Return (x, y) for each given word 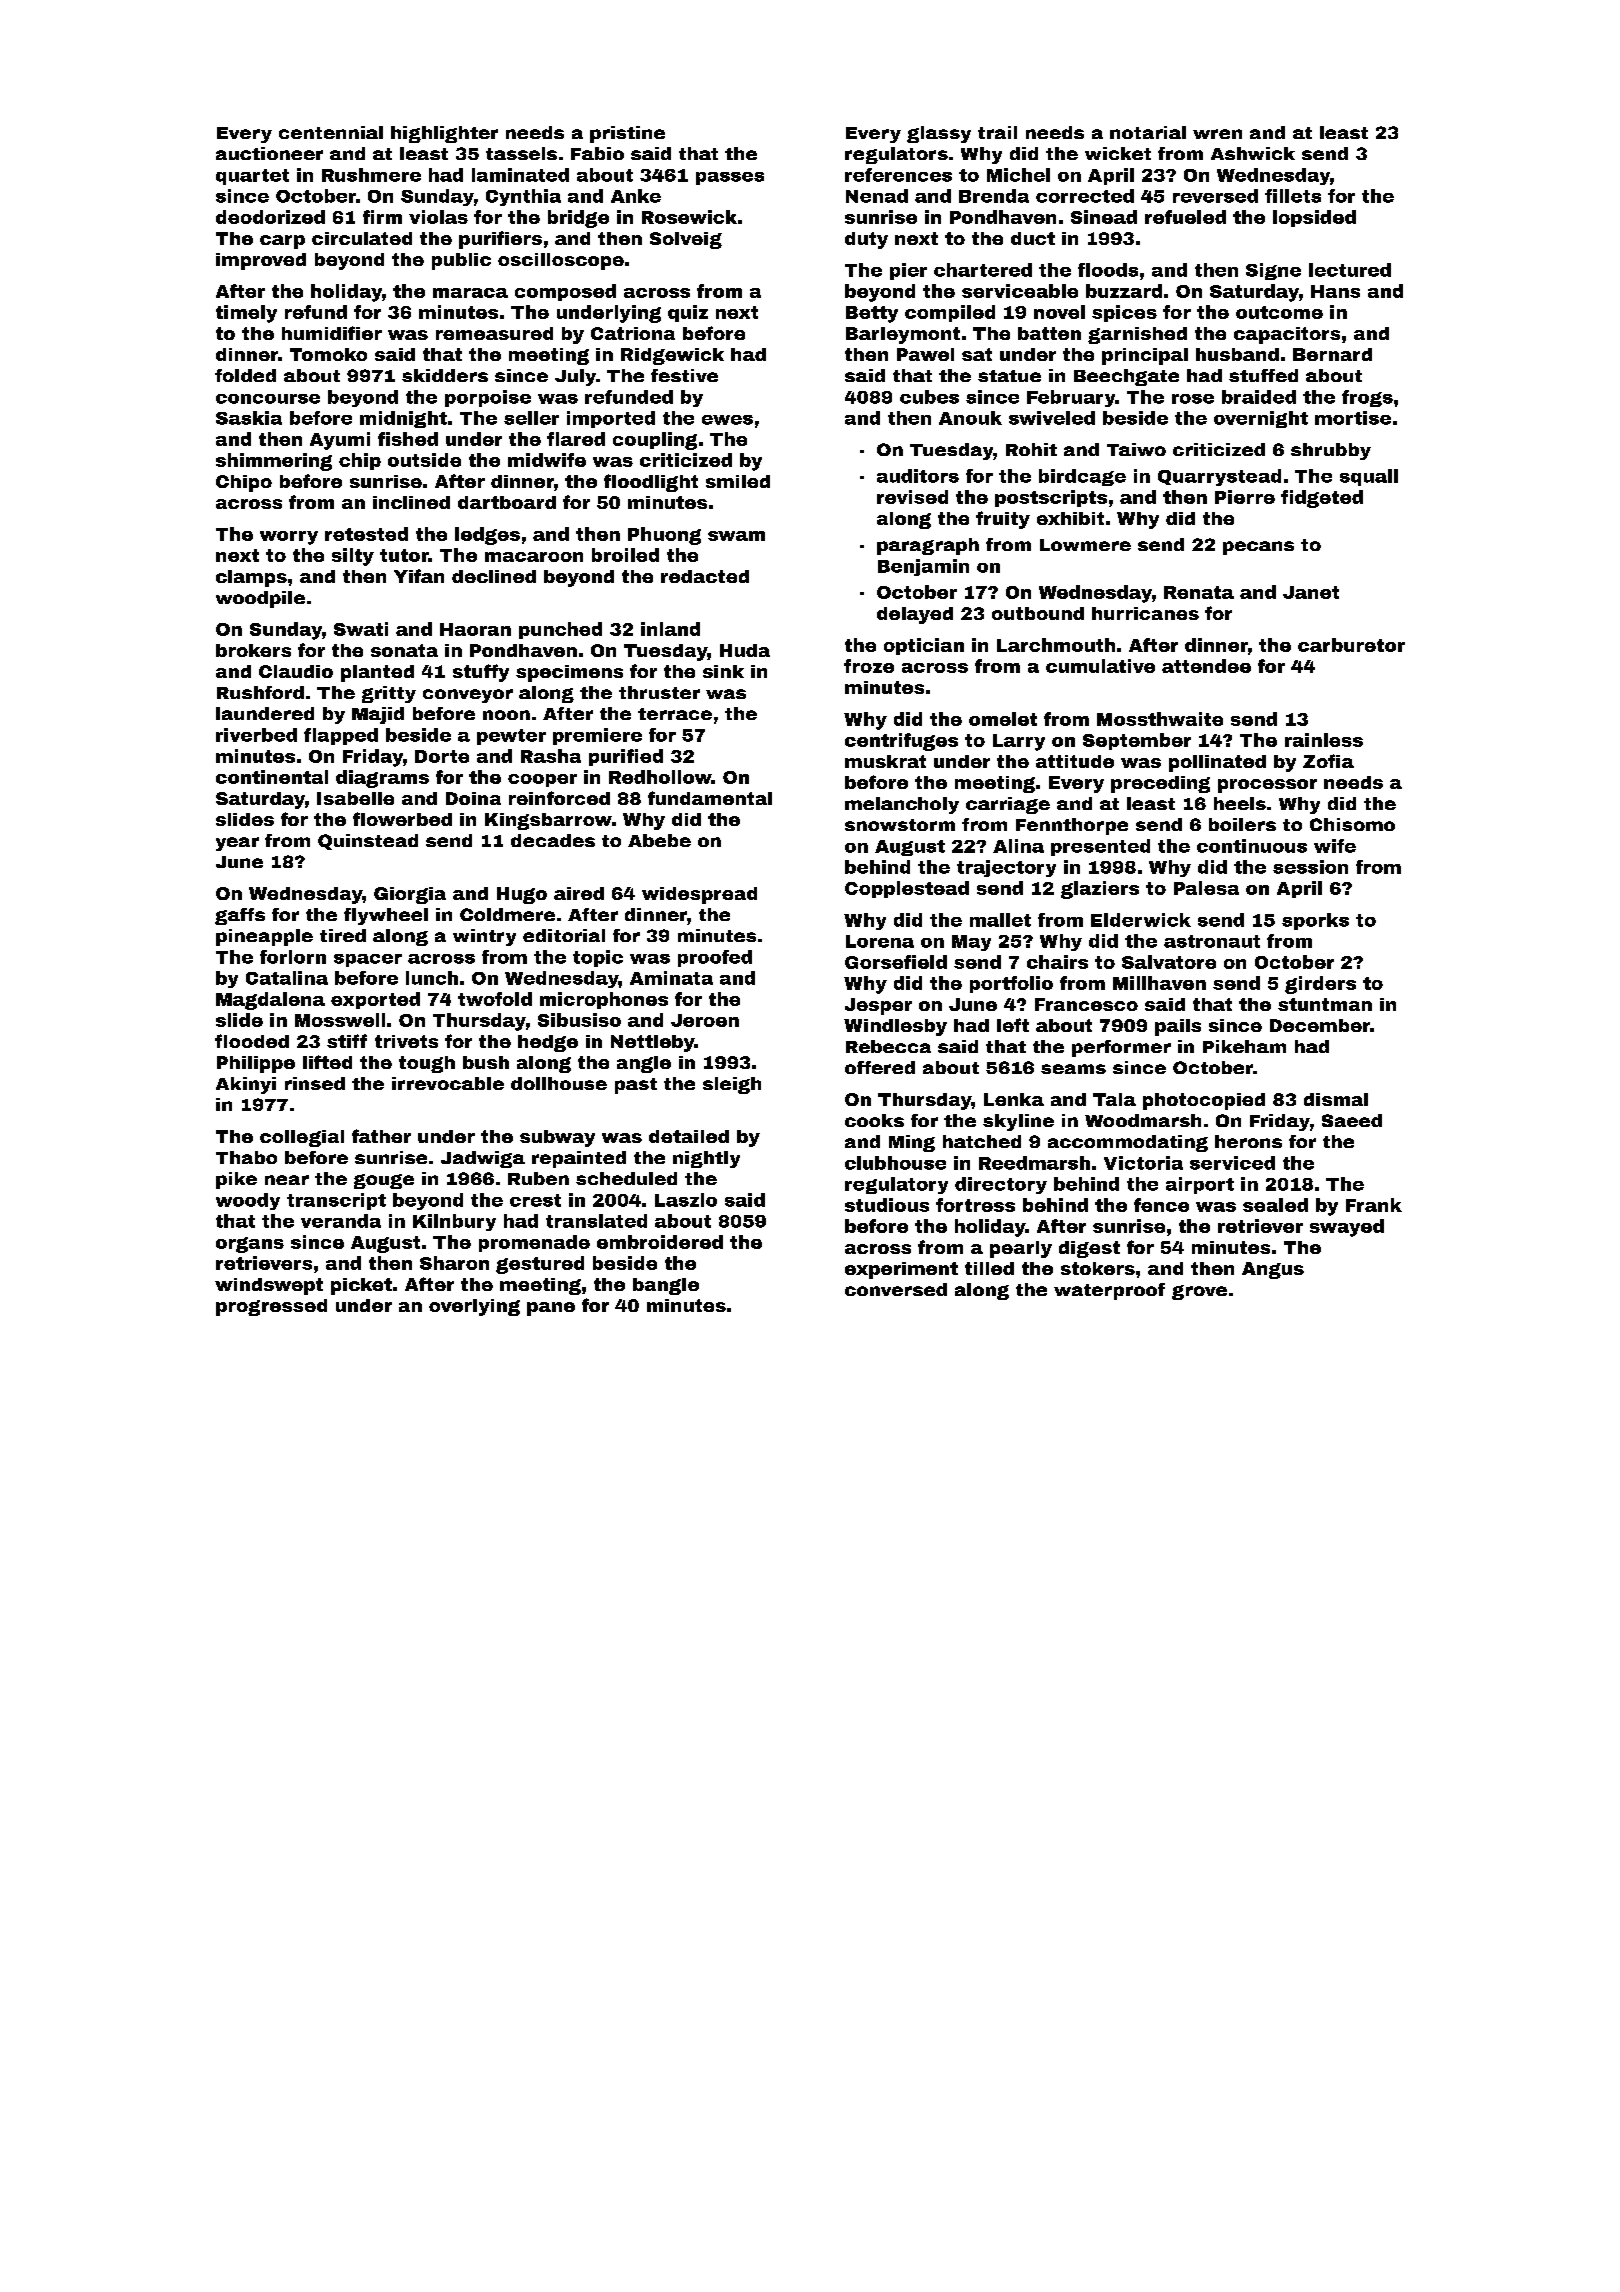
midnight (403, 419)
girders (1320, 985)
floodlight (651, 483)
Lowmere (1085, 545)
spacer (368, 960)
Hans (1335, 291)
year (237, 844)
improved (261, 261)
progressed (271, 1307)
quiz (688, 313)
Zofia (1328, 761)
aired (579, 893)
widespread (699, 895)
